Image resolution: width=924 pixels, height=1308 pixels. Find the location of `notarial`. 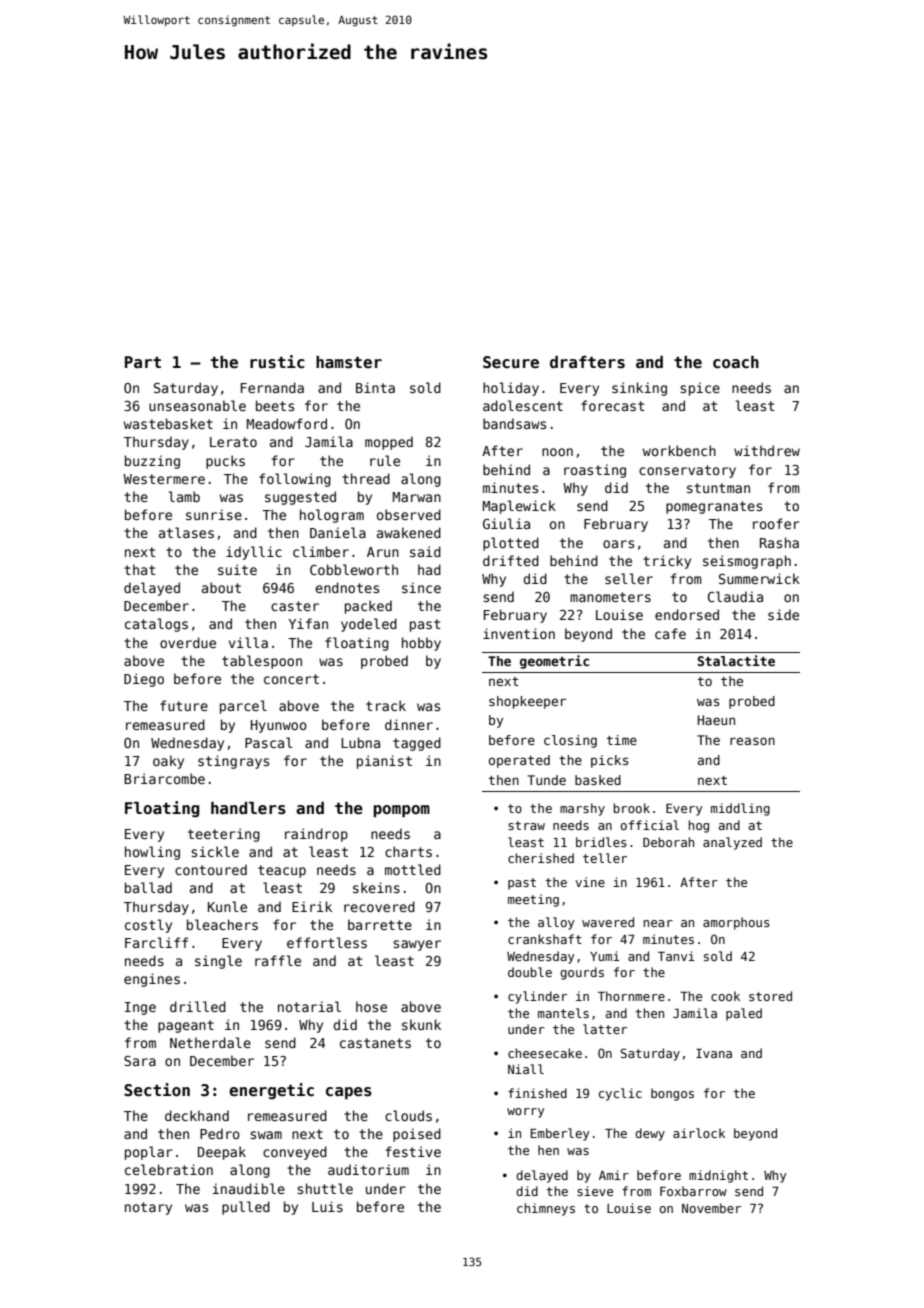

notarial is located at coordinates (309, 1006).
